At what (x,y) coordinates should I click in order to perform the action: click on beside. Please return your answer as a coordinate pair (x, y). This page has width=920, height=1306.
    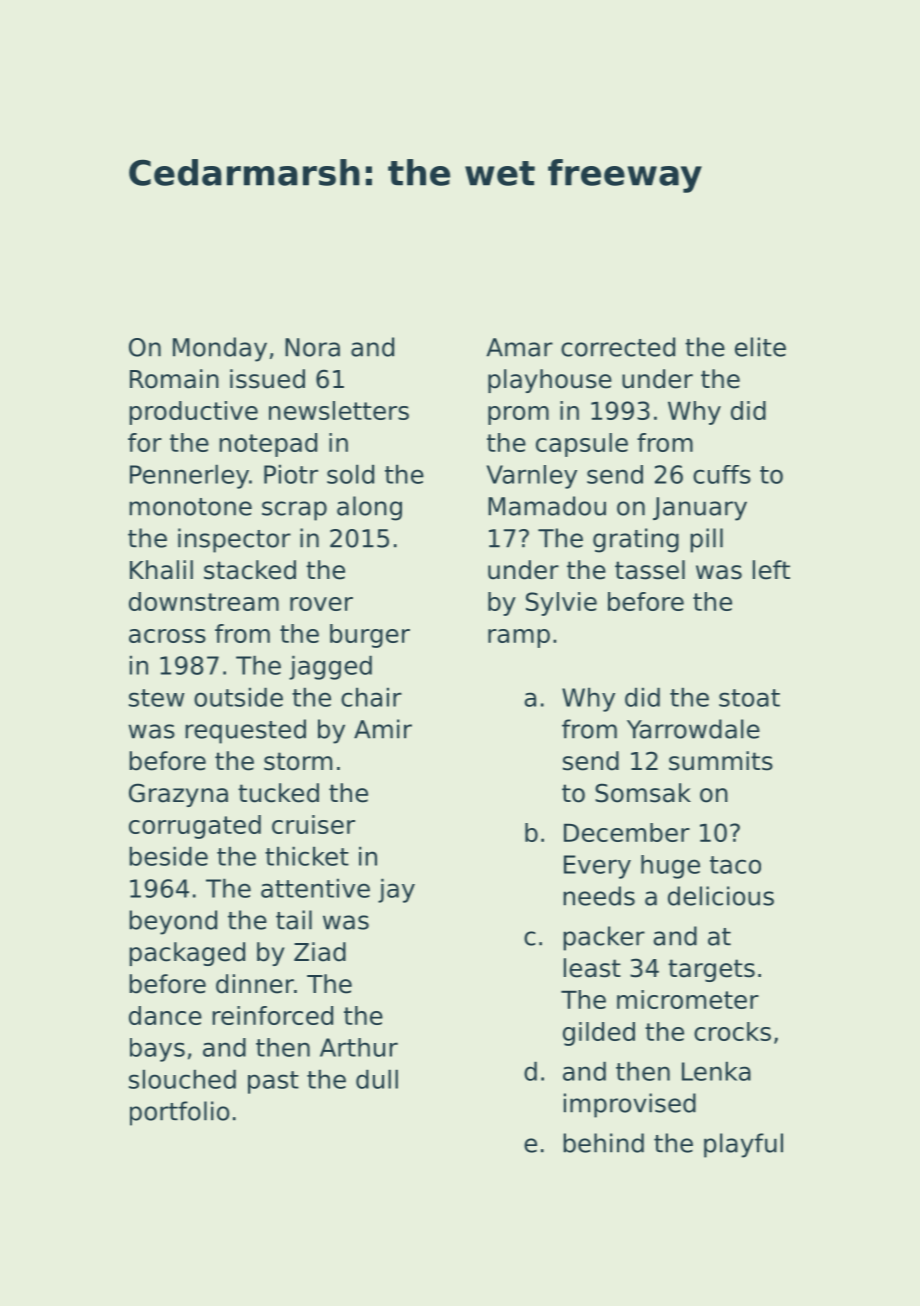
    Looking at the image, I should click on (168, 856).
